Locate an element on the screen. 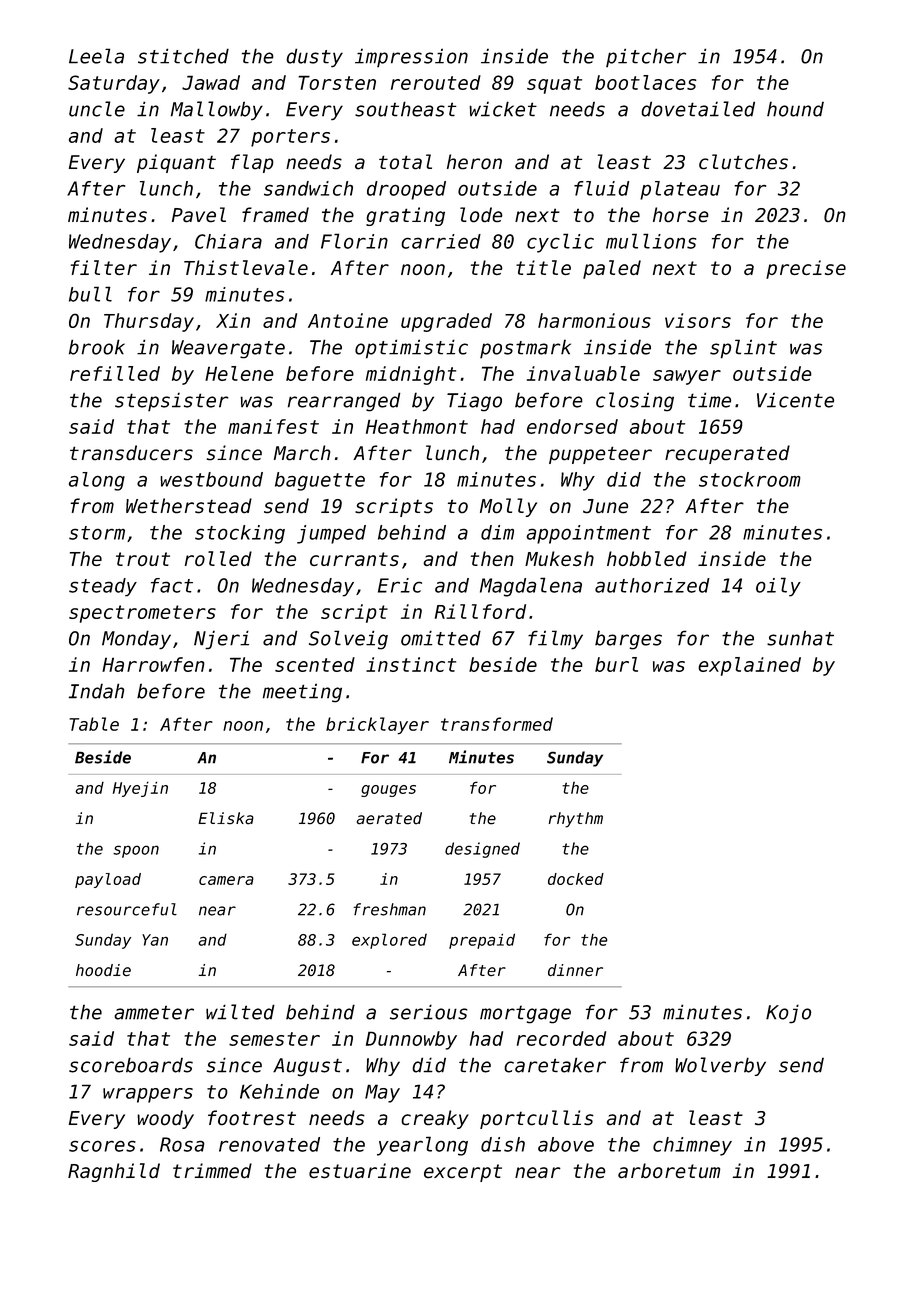 The height and width of the screenshot is (1308, 924). portcullis is located at coordinates (537, 1119).
